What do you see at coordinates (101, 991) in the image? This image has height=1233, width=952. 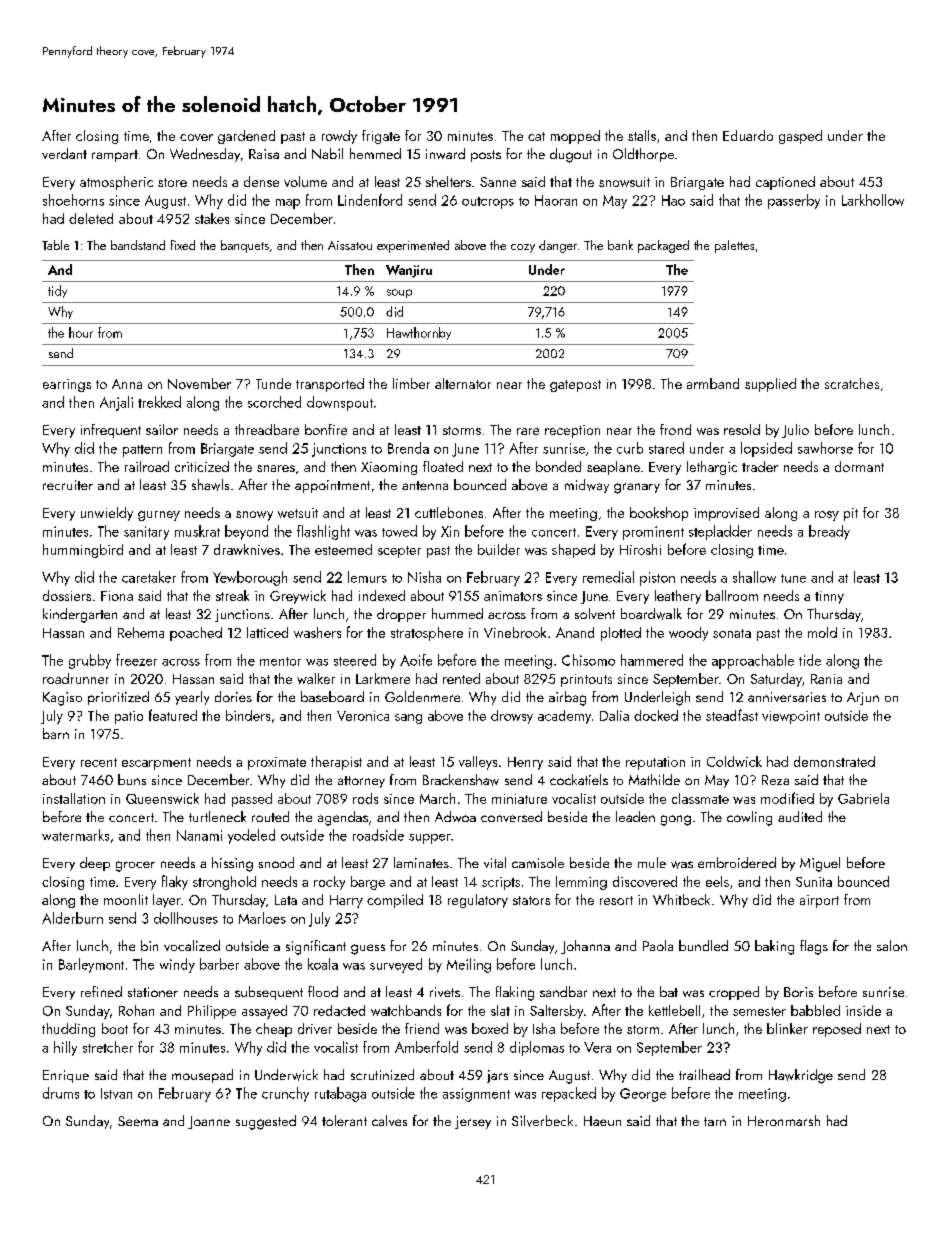 I see `refined` at bounding box center [101, 991].
